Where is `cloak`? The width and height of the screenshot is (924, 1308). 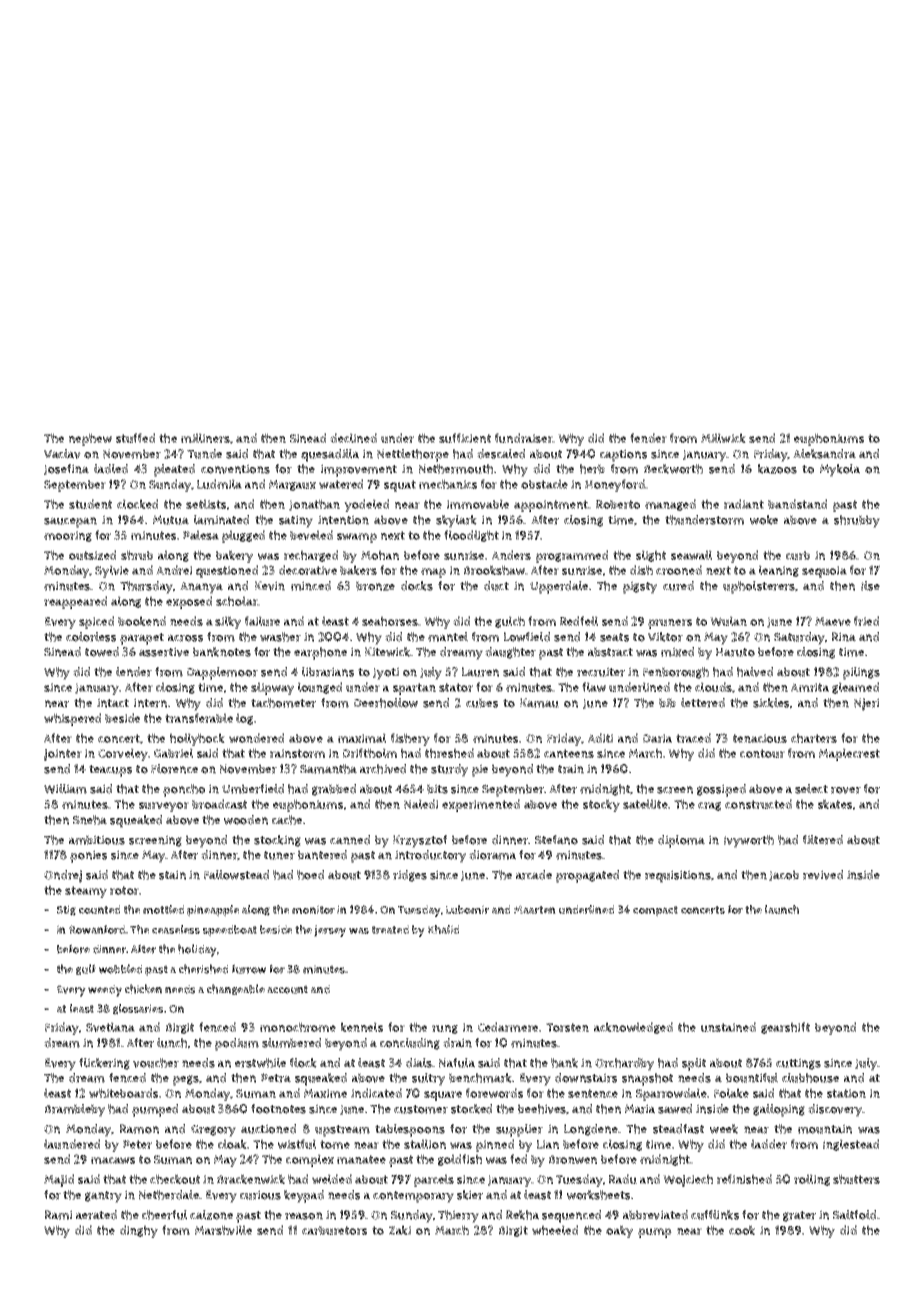
cloak is located at coordinates (232, 1144).
